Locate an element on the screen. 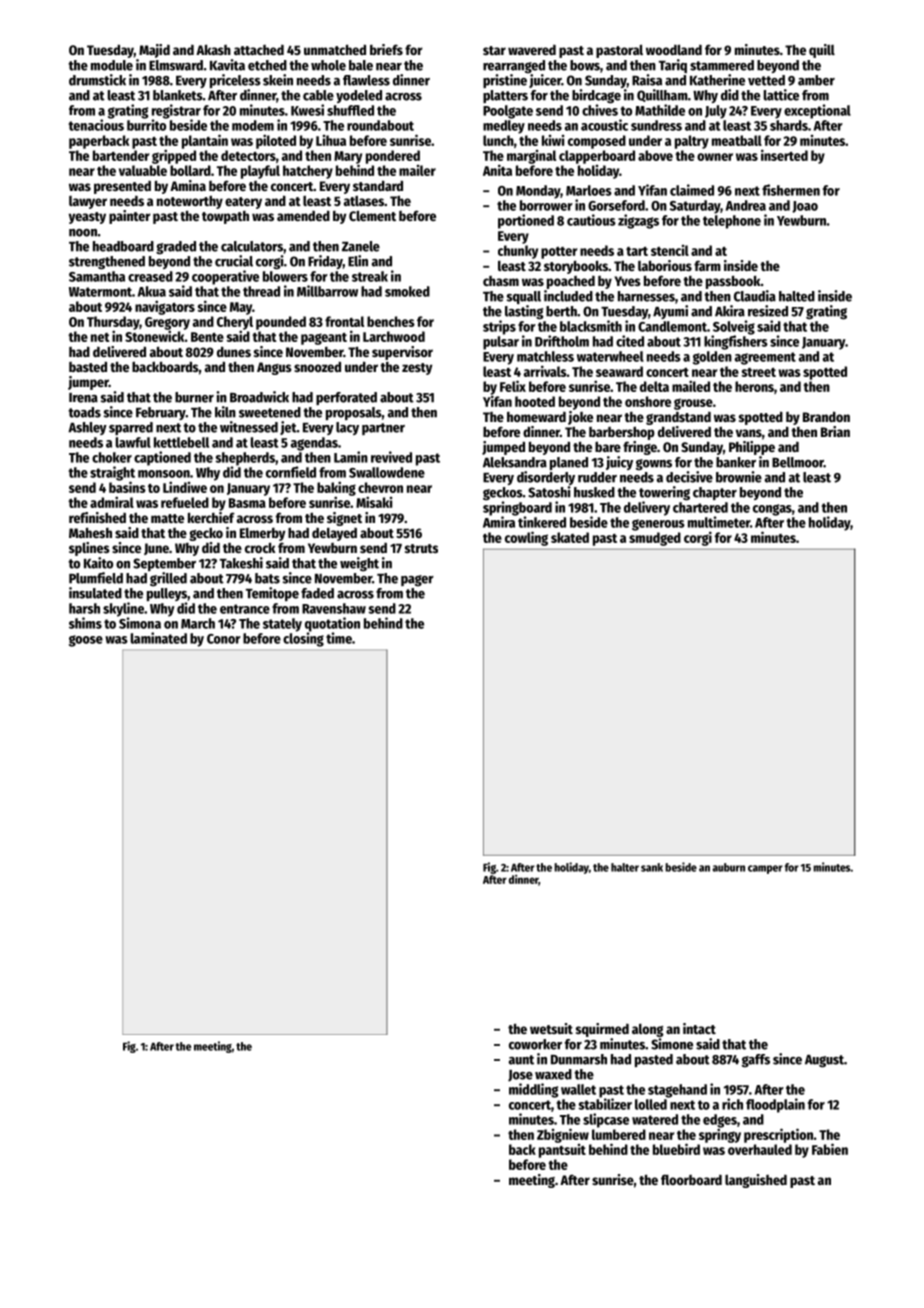 The width and height of the screenshot is (924, 1308). auburn is located at coordinates (728, 867).
